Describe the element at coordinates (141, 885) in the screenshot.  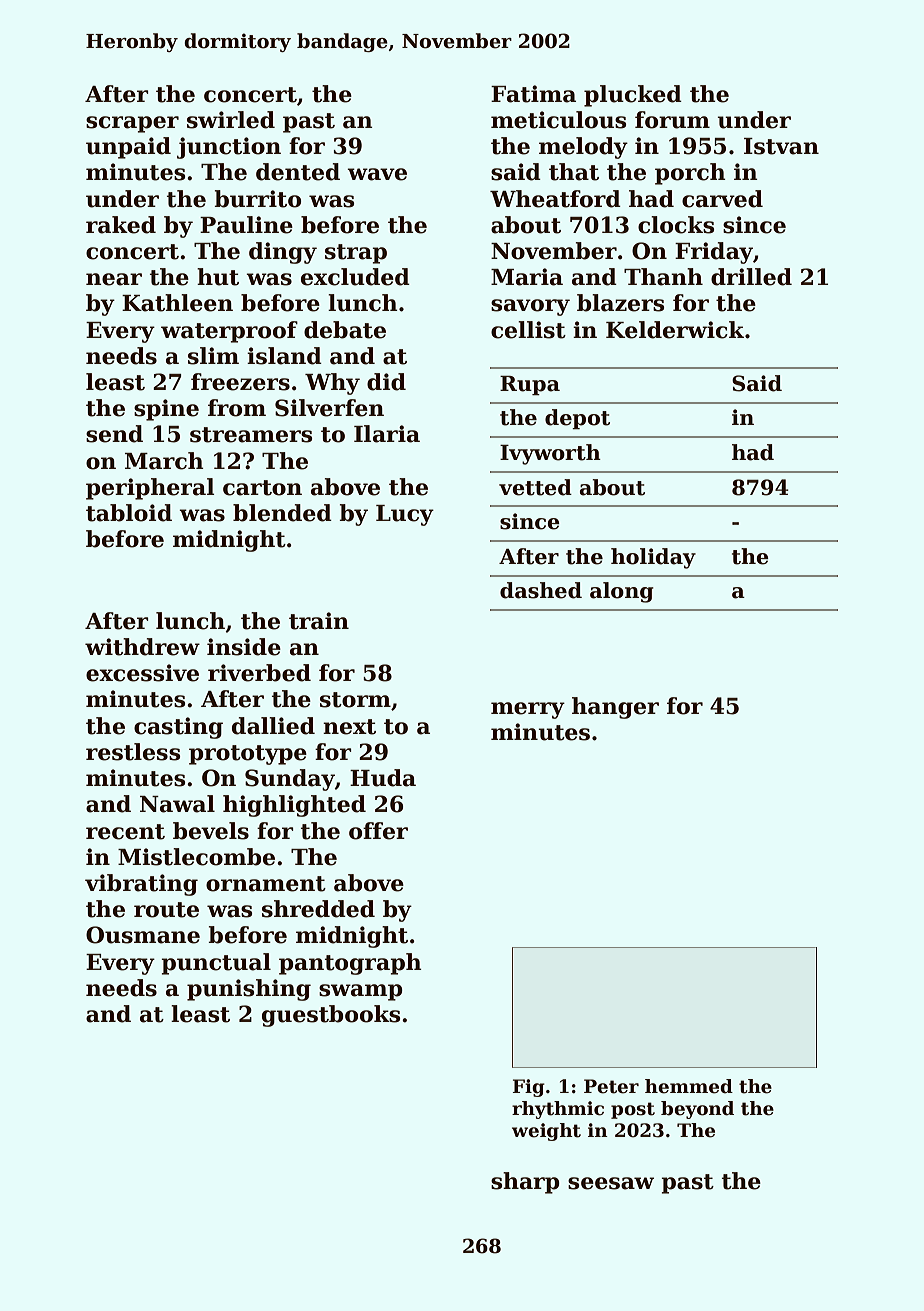
I see `vibrating` at that location.
